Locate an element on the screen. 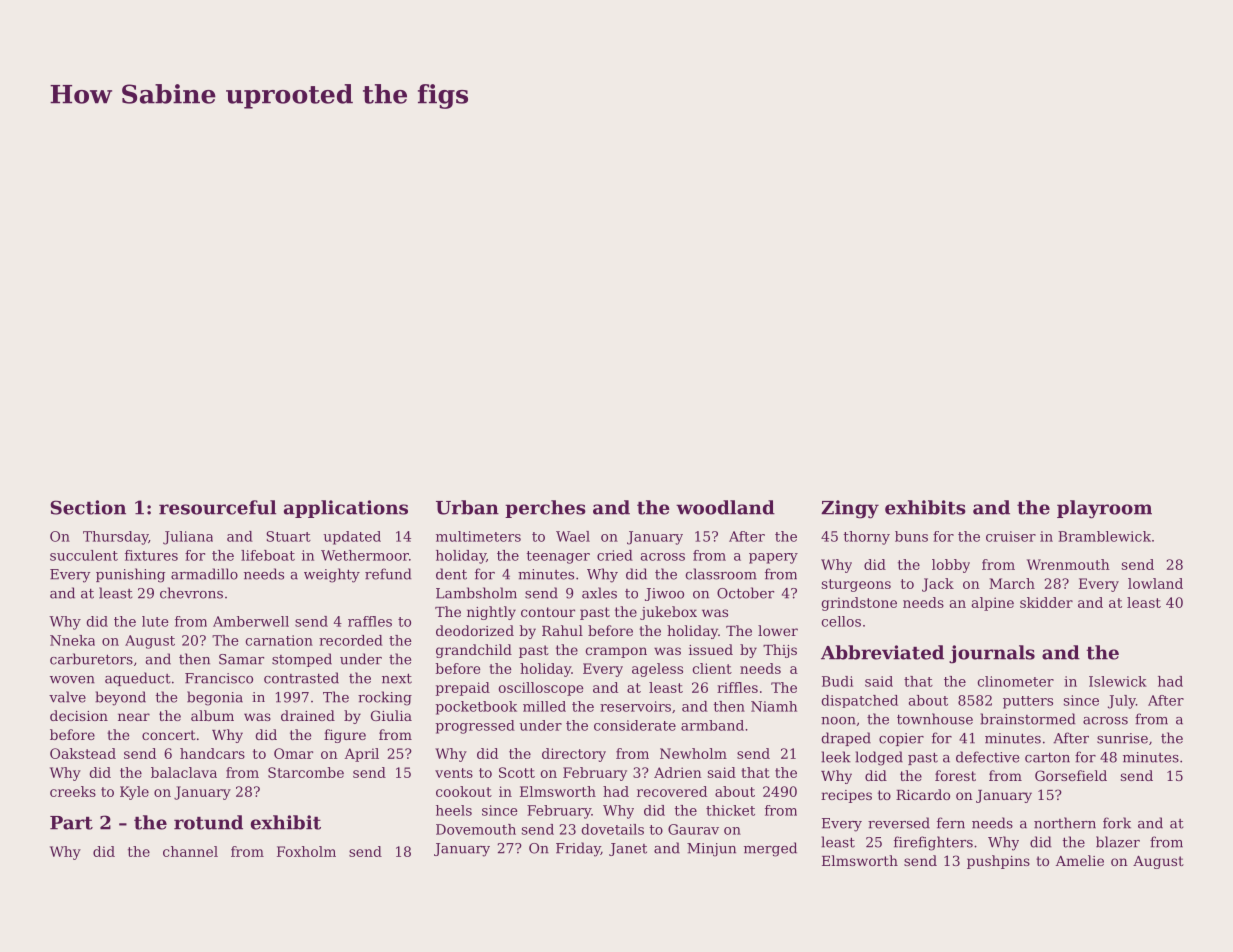  Omar is located at coordinates (293, 753).
